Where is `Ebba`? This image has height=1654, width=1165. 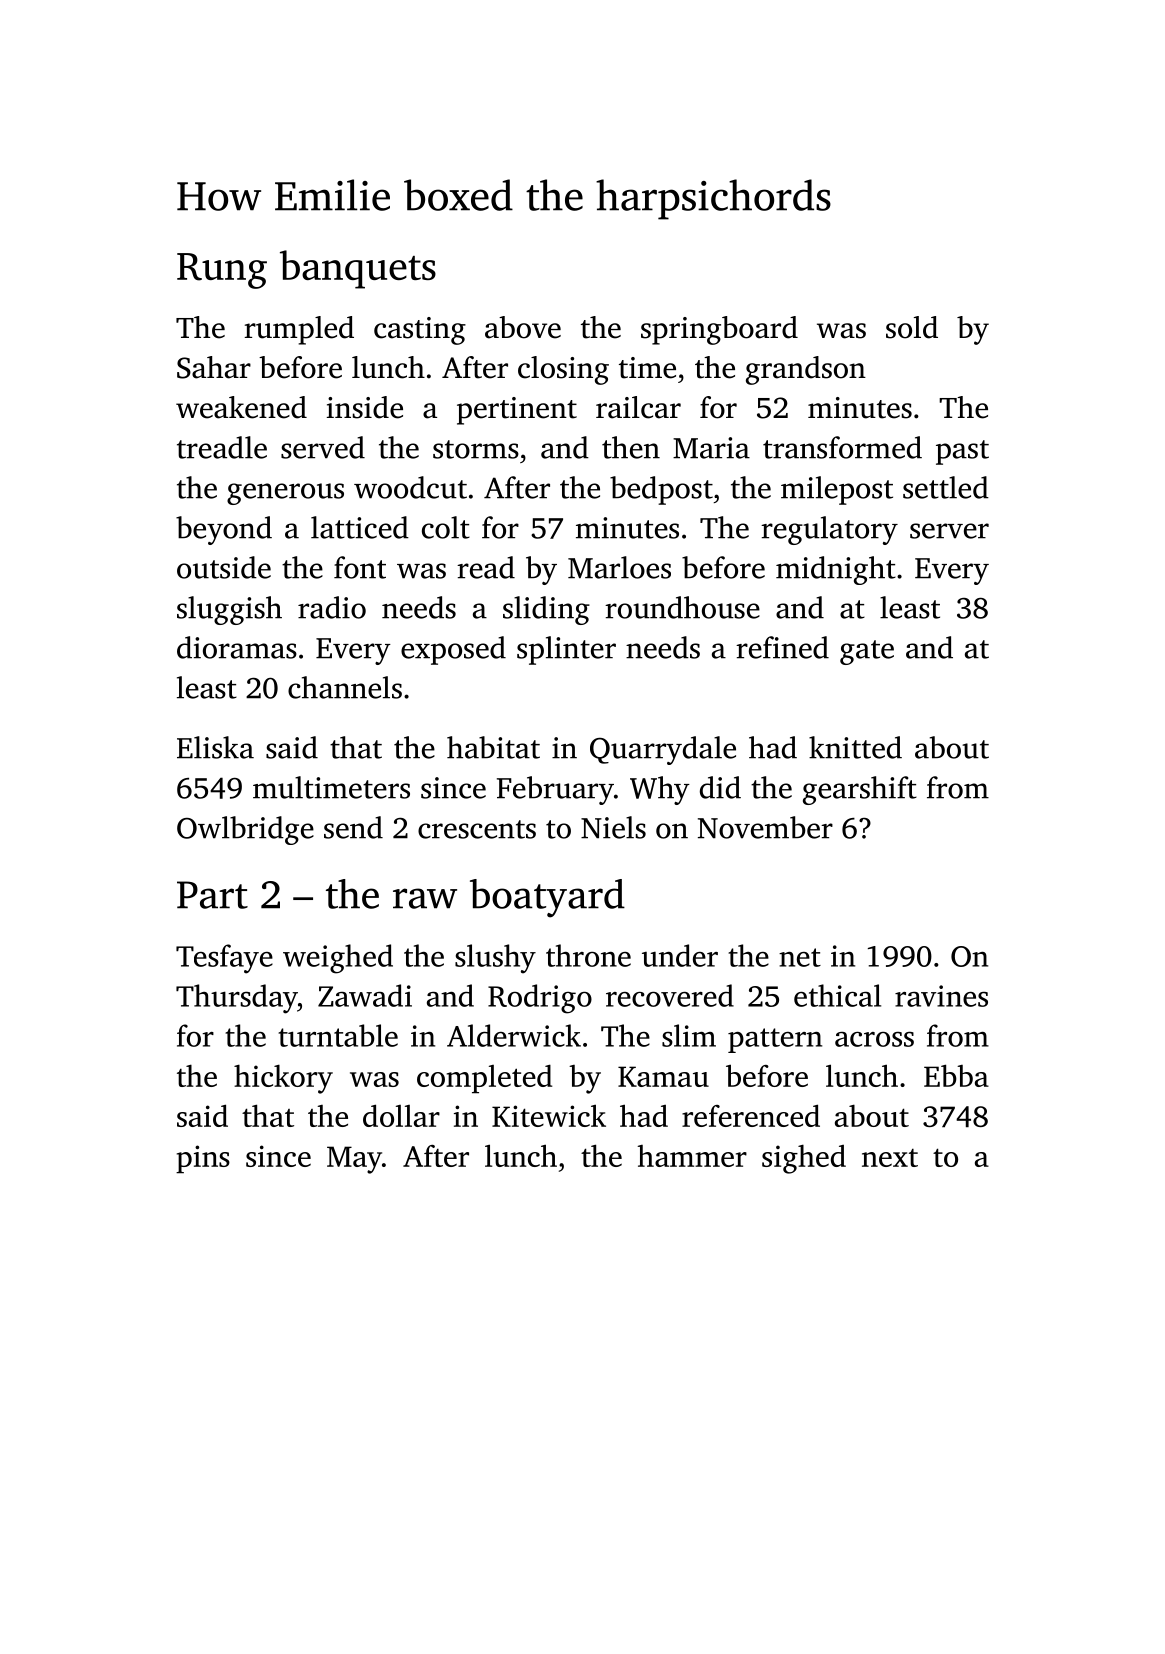
Ebba is located at coordinates (956, 1075).
